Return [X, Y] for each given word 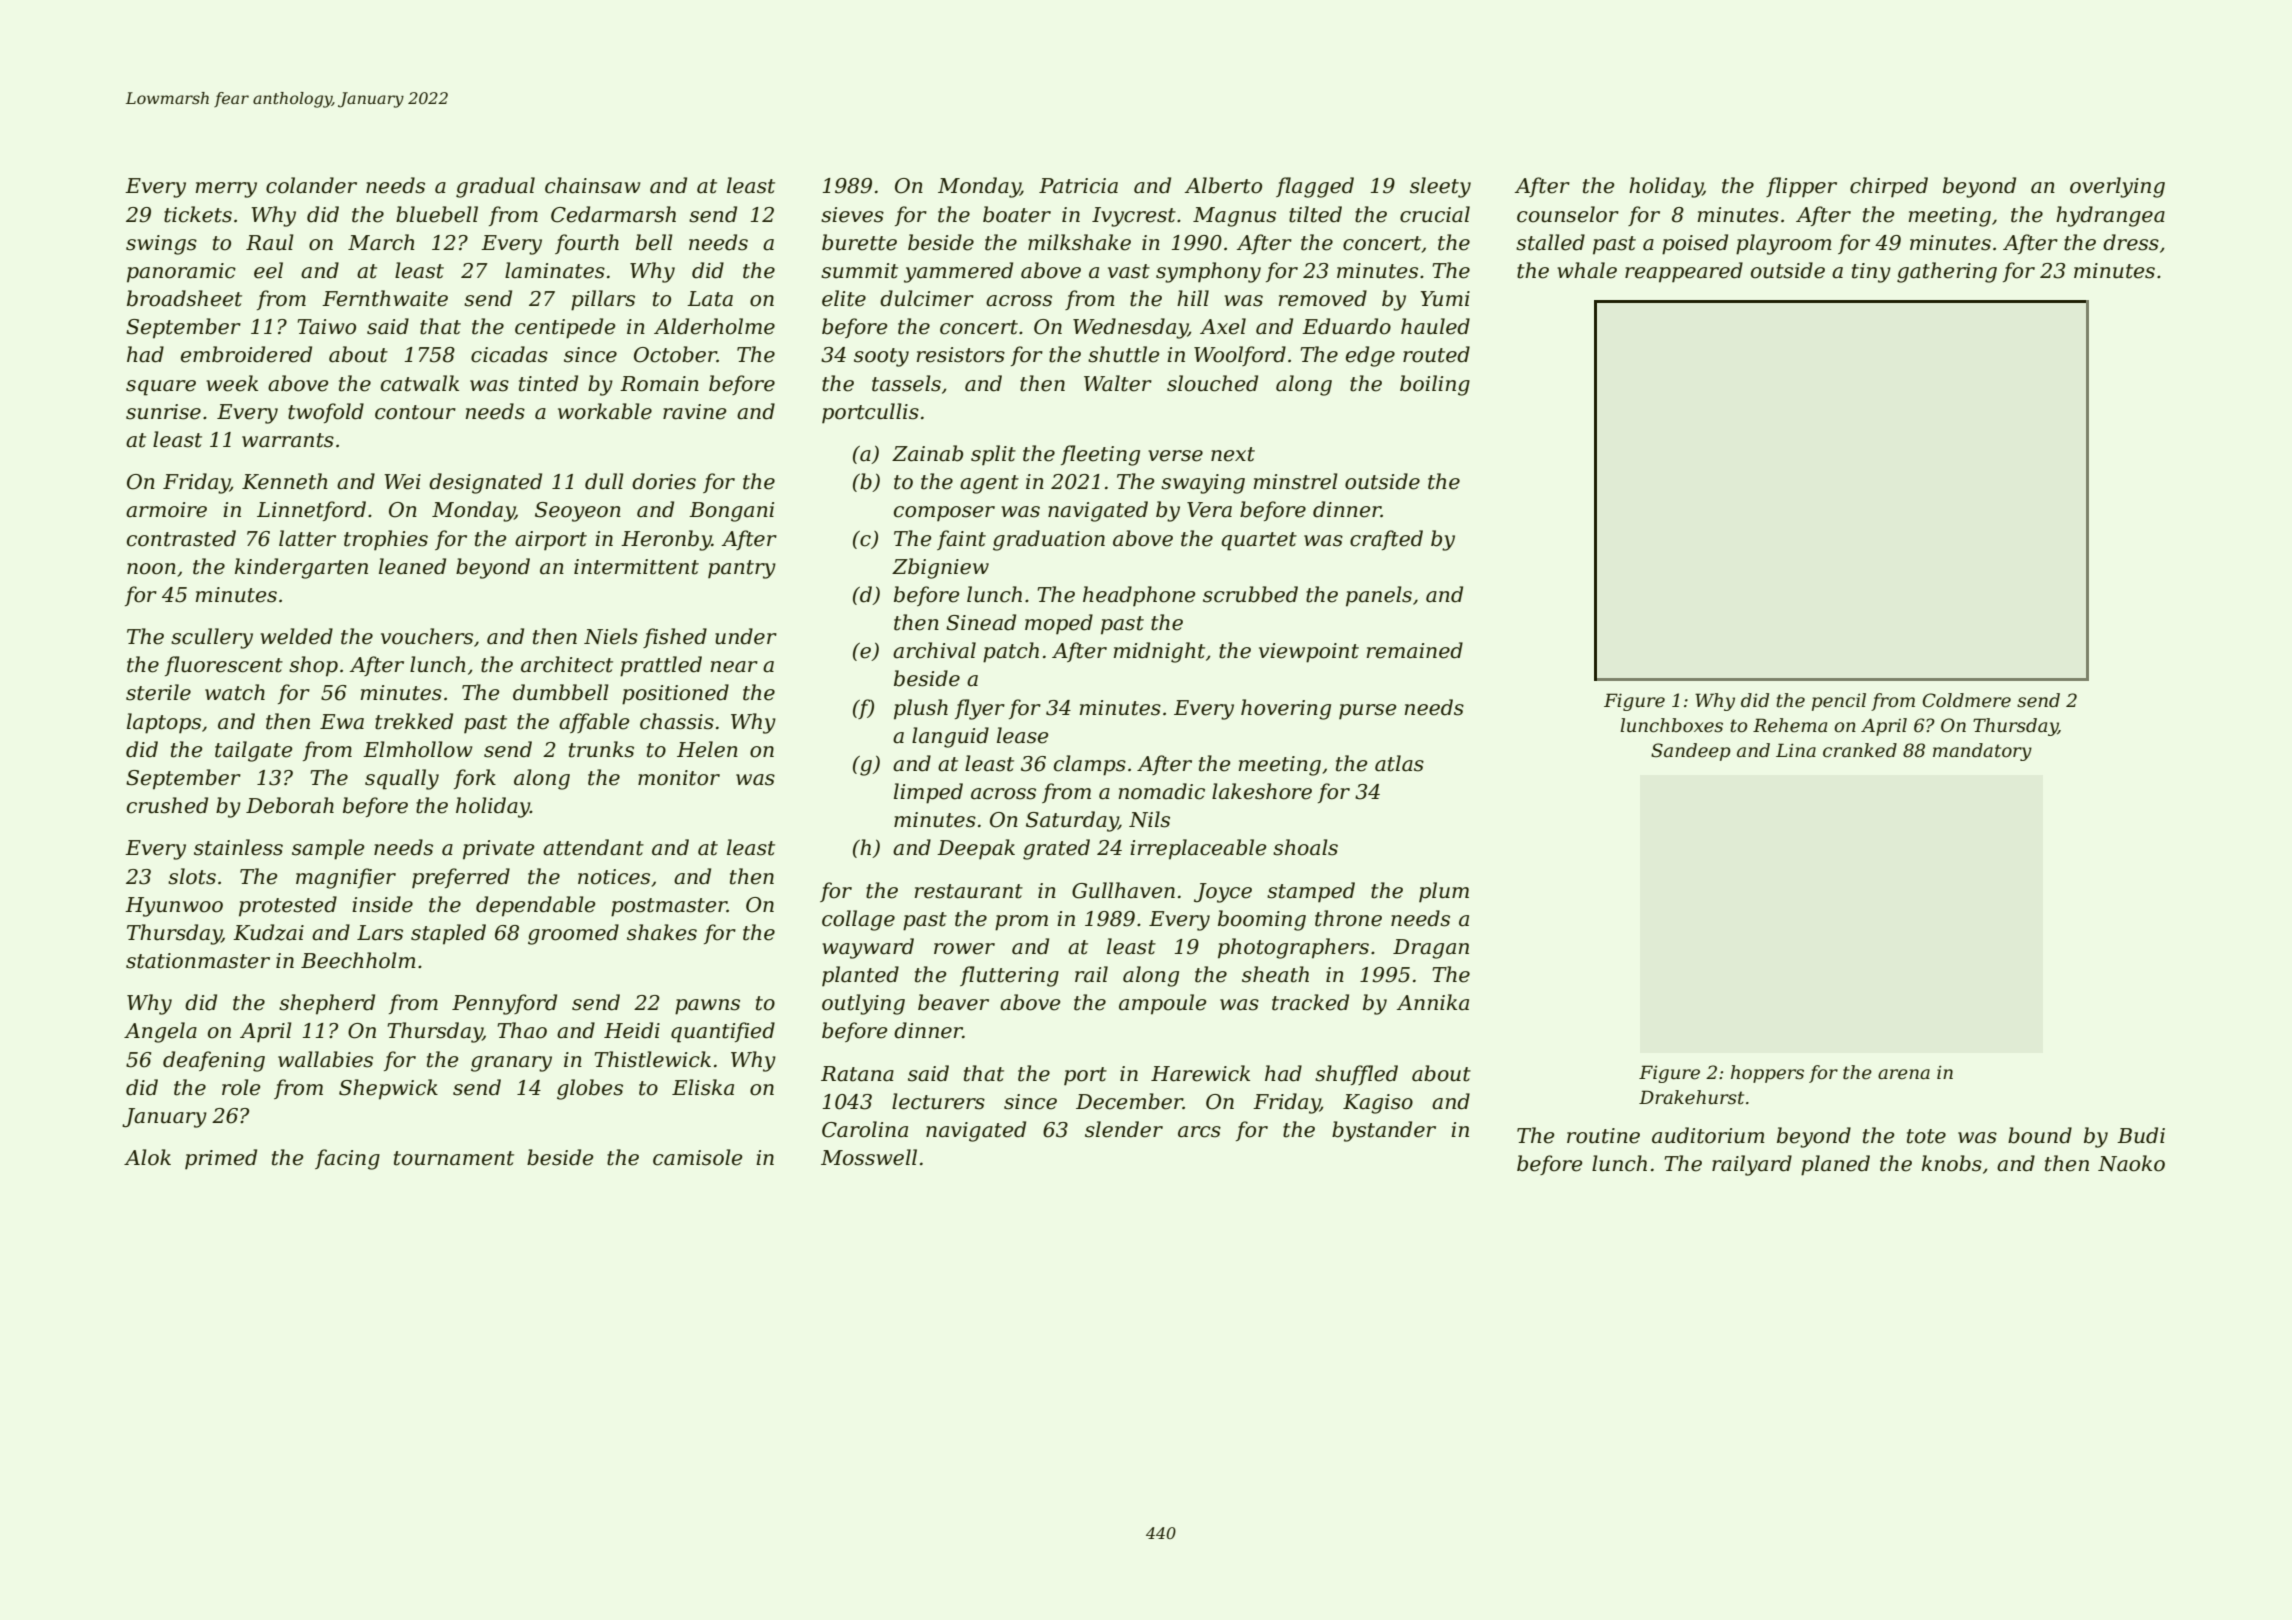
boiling [1435, 385]
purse [1367, 712]
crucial [1435, 214]
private [498, 850]
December [1129, 1101]
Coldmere [1967, 700]
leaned [412, 566]
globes [590, 1089]
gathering [1947, 272]
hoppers [1767, 1074]
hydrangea [2110, 216]
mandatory [1982, 752]
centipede [565, 328]
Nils [1149, 819]
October [675, 354]
